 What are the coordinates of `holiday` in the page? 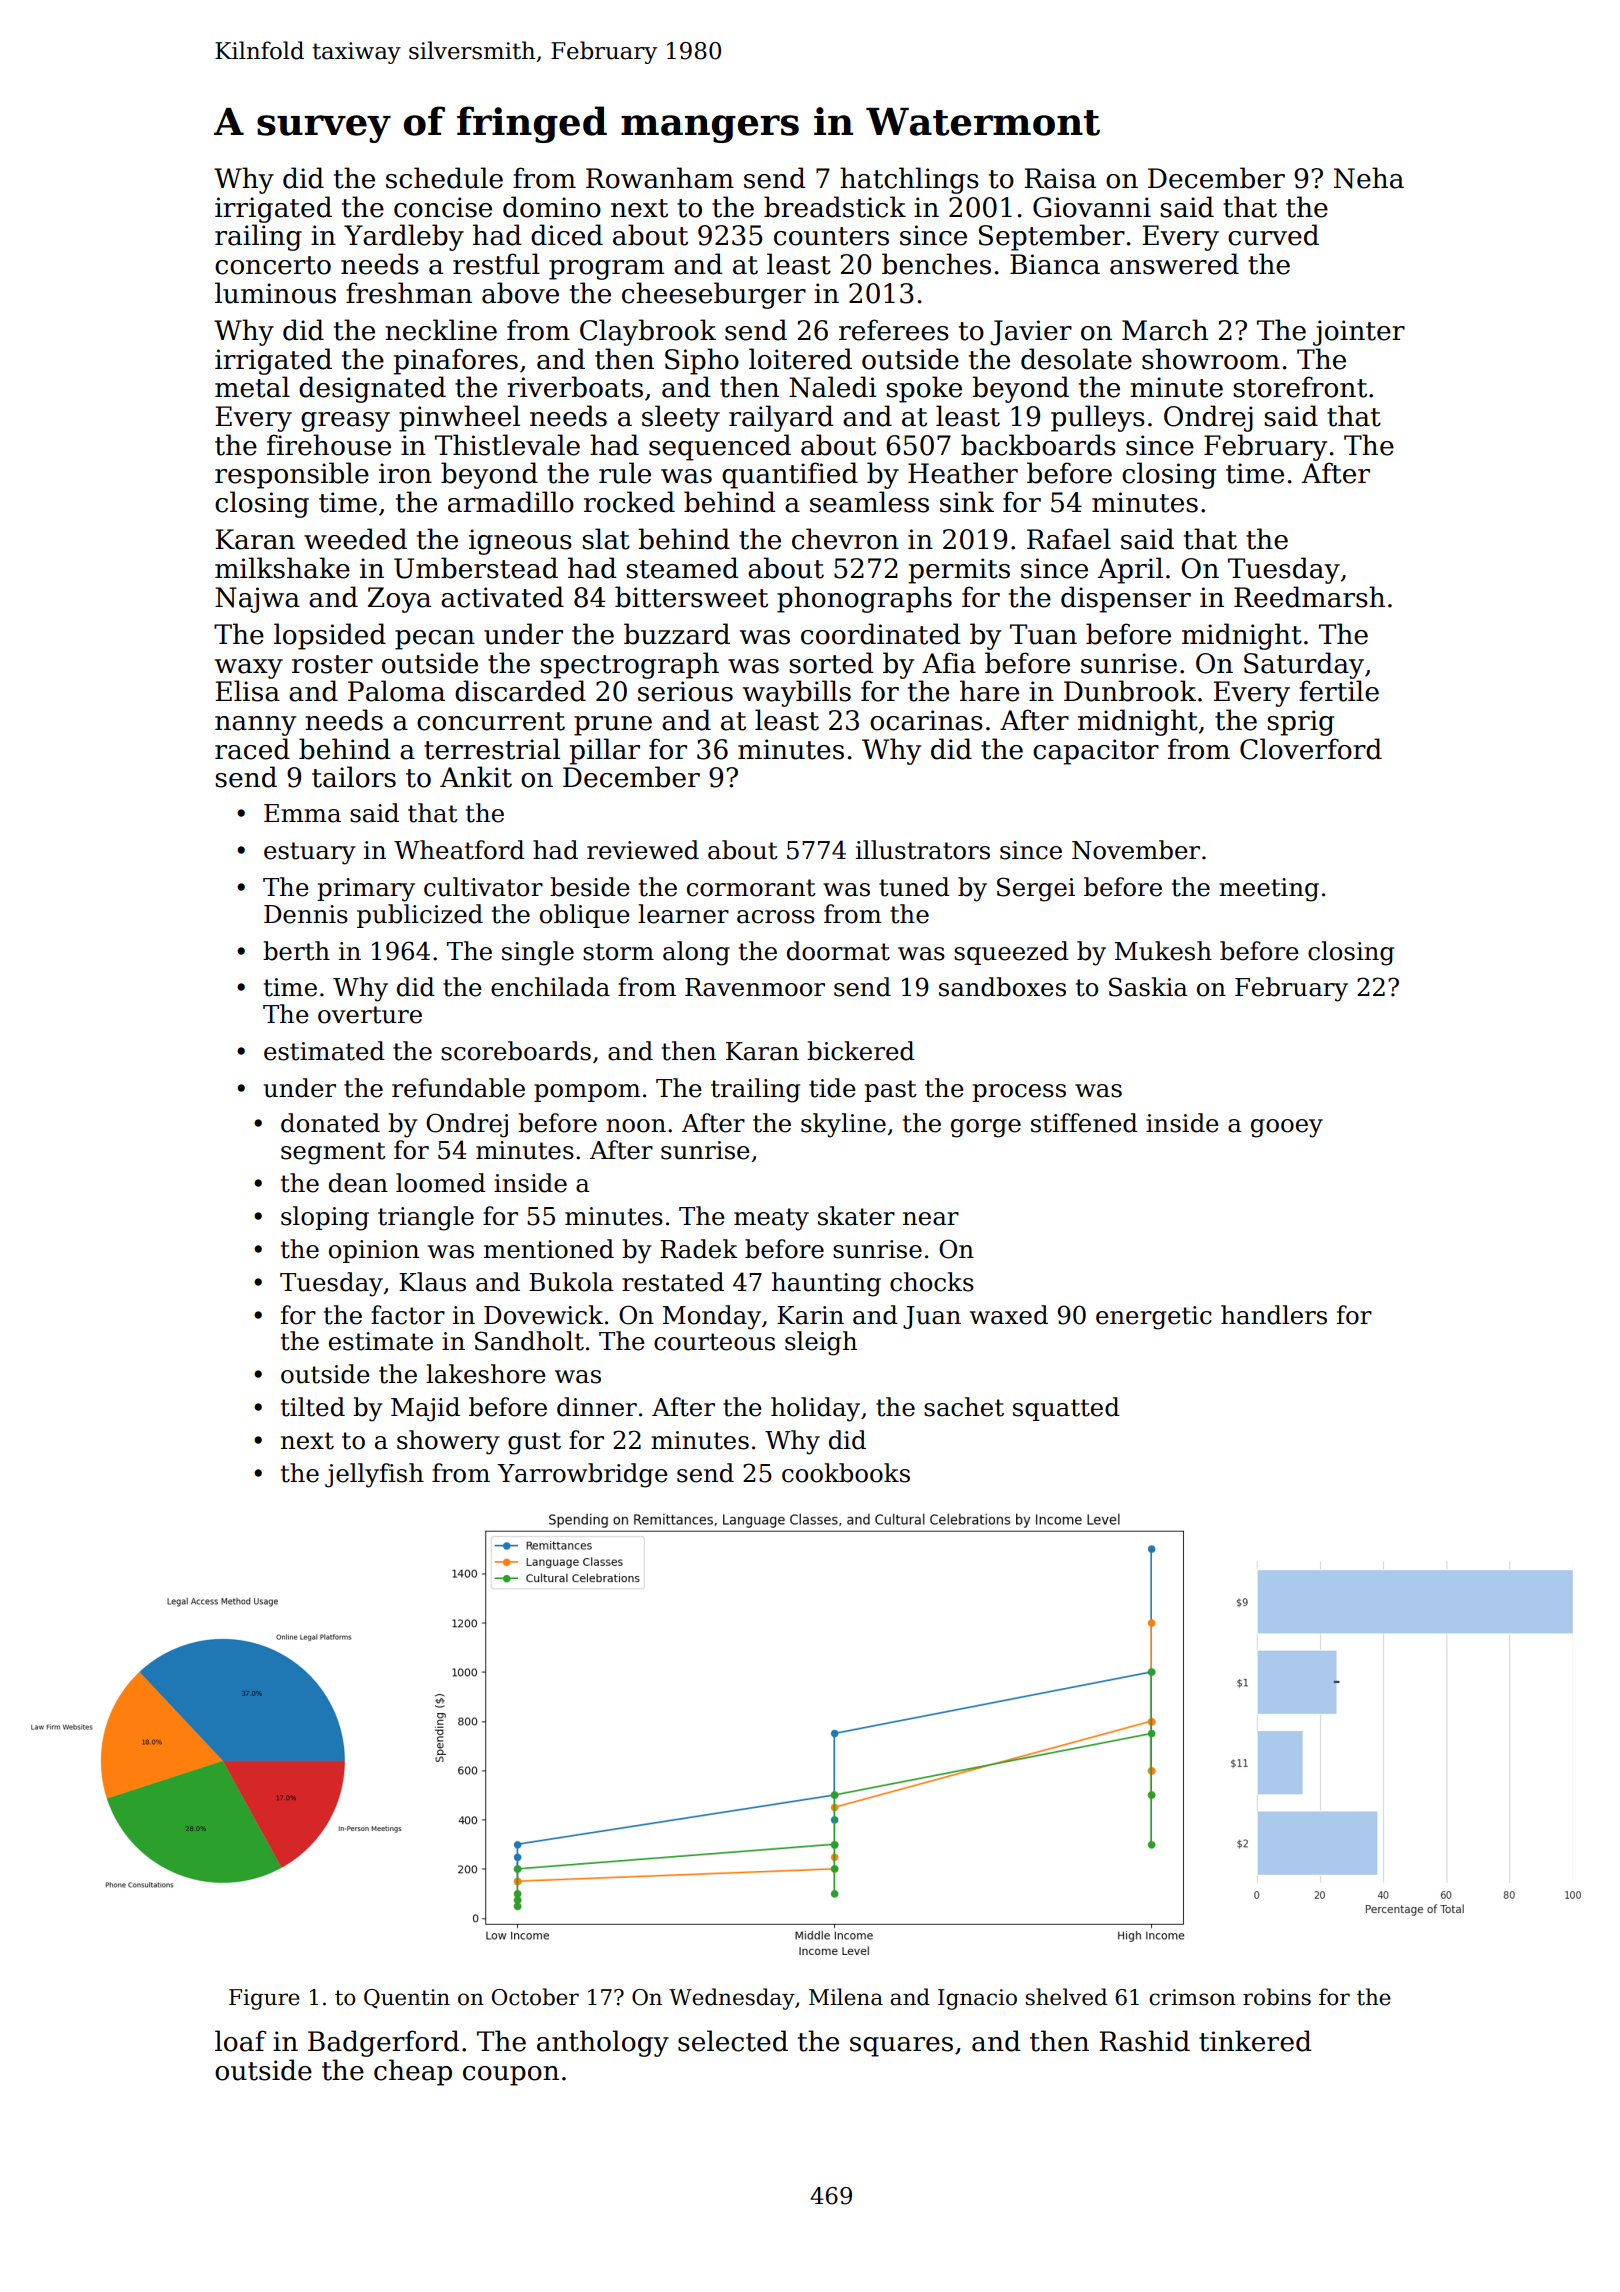 It's located at (815, 1409).
